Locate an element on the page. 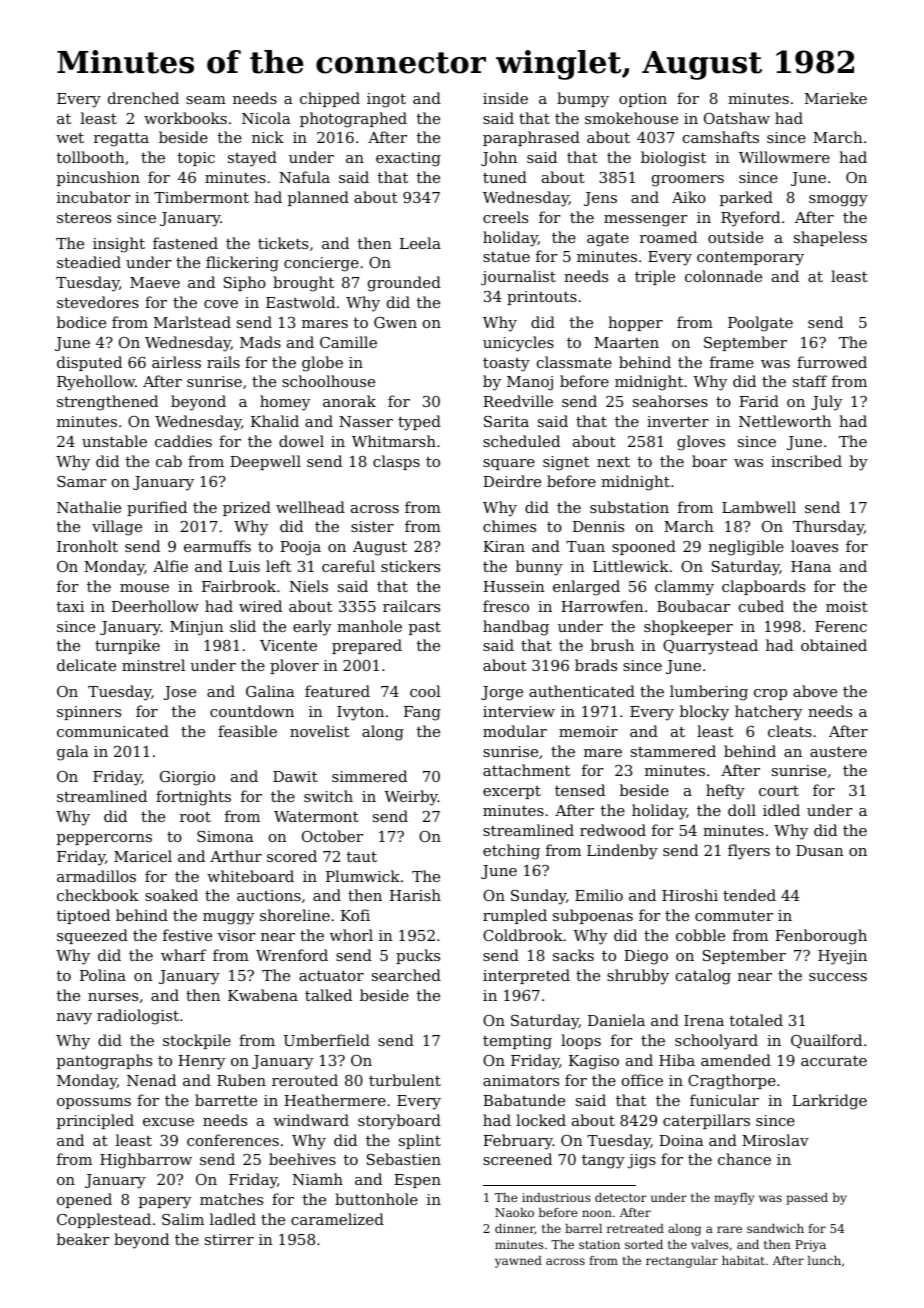 The width and height of the image is (924, 1308). barrette is located at coordinates (226, 1100).
